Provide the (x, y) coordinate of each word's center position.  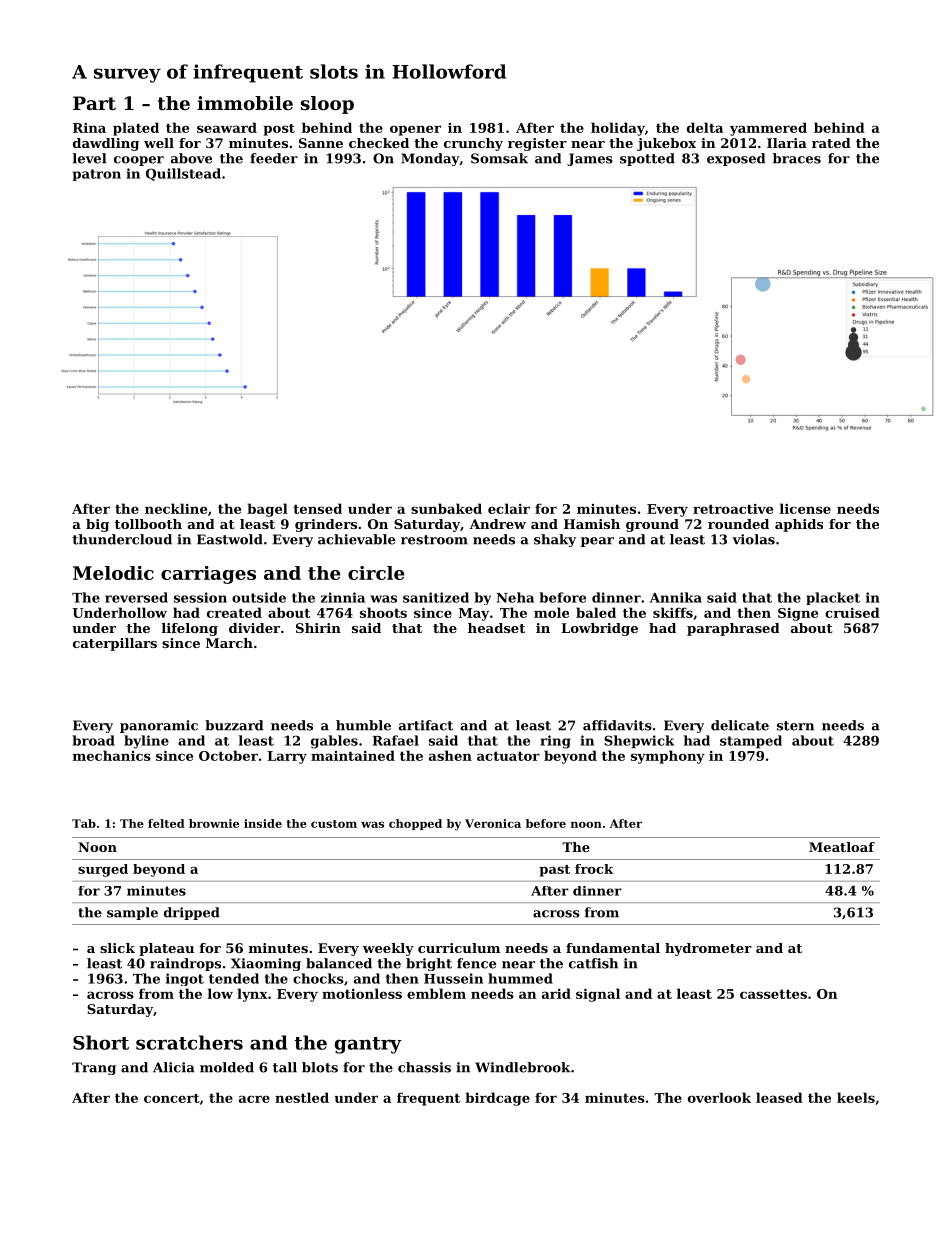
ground (652, 525)
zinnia (343, 597)
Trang (94, 1068)
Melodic (113, 573)
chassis (424, 1067)
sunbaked (446, 508)
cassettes (773, 994)
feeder (274, 158)
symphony (668, 757)
